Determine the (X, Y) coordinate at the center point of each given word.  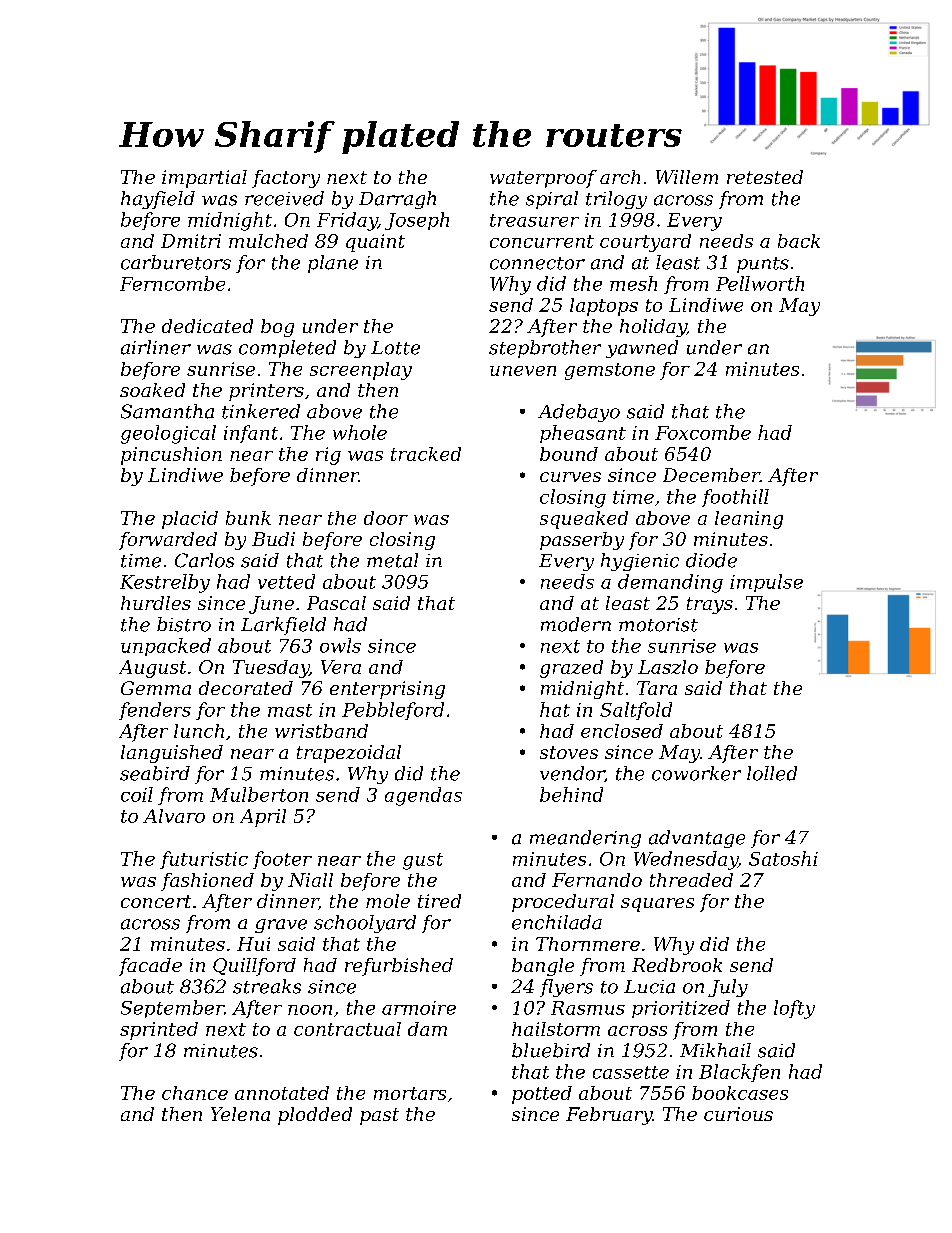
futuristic (204, 860)
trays (710, 605)
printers (266, 392)
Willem (687, 177)
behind (571, 794)
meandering (585, 839)
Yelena (240, 1114)
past (379, 1116)
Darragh (397, 200)
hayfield (158, 200)
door (386, 518)
